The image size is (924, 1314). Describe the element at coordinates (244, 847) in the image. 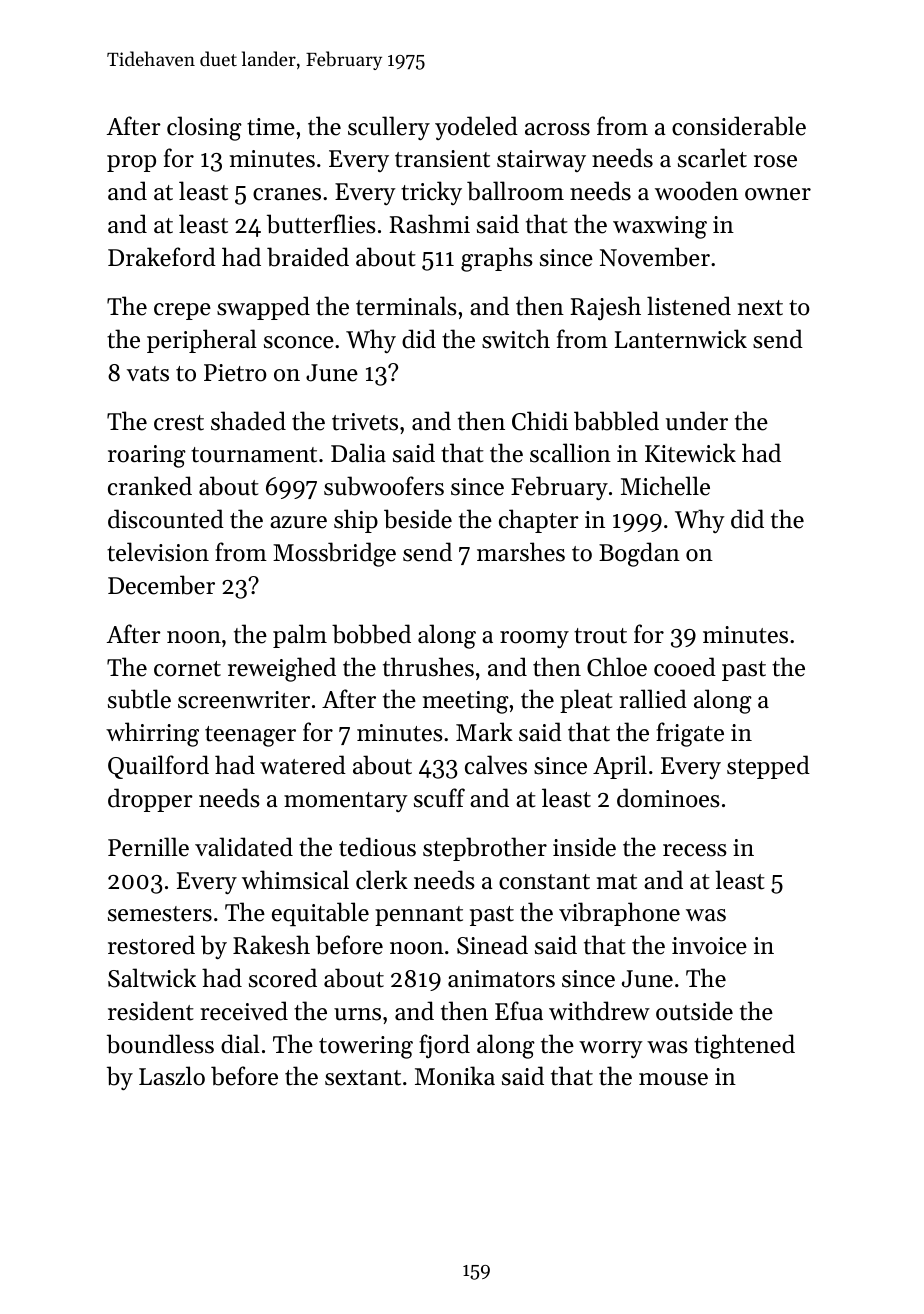

I see `validated` at that location.
